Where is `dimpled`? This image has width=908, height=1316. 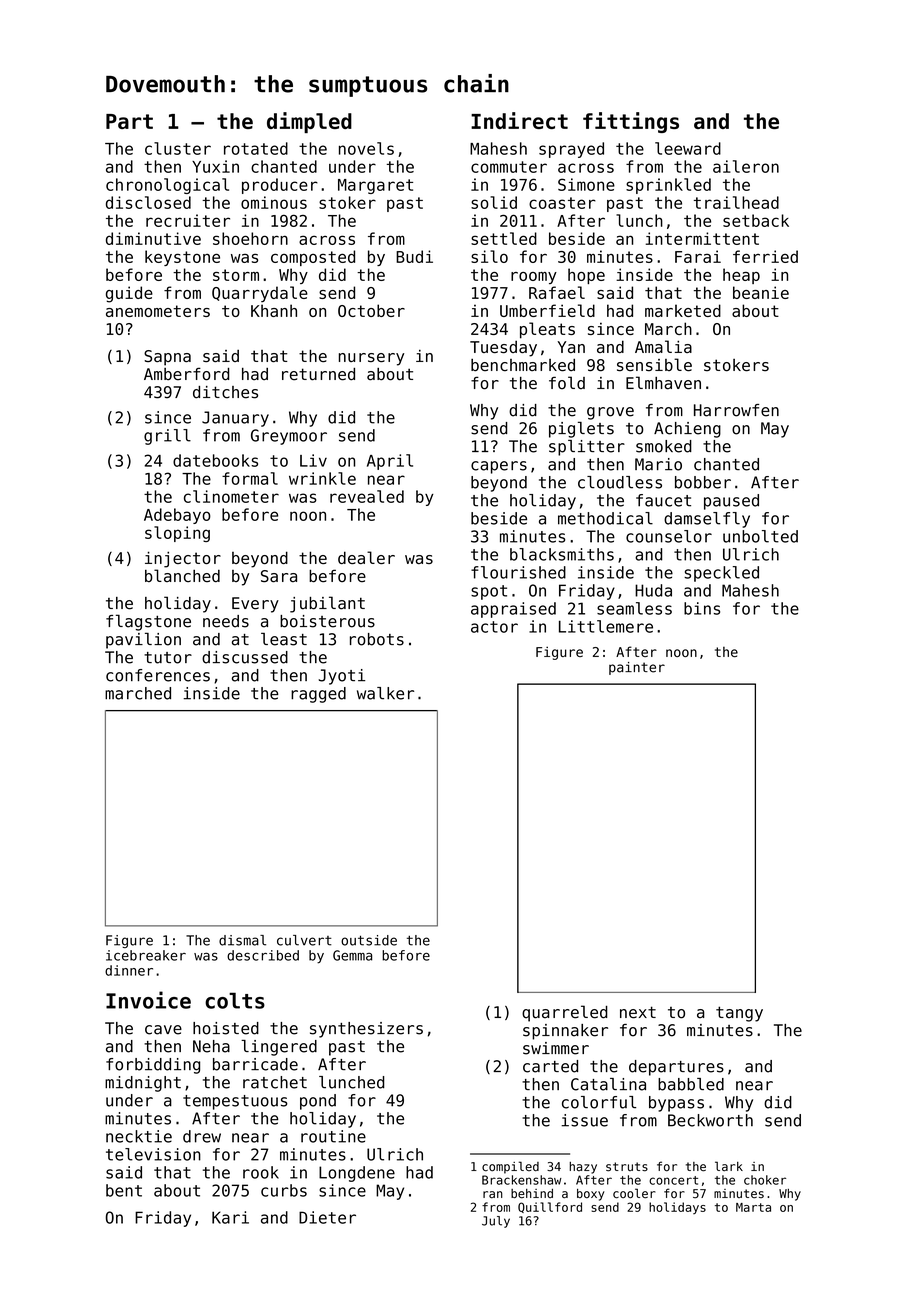 dimpled is located at coordinates (309, 122).
